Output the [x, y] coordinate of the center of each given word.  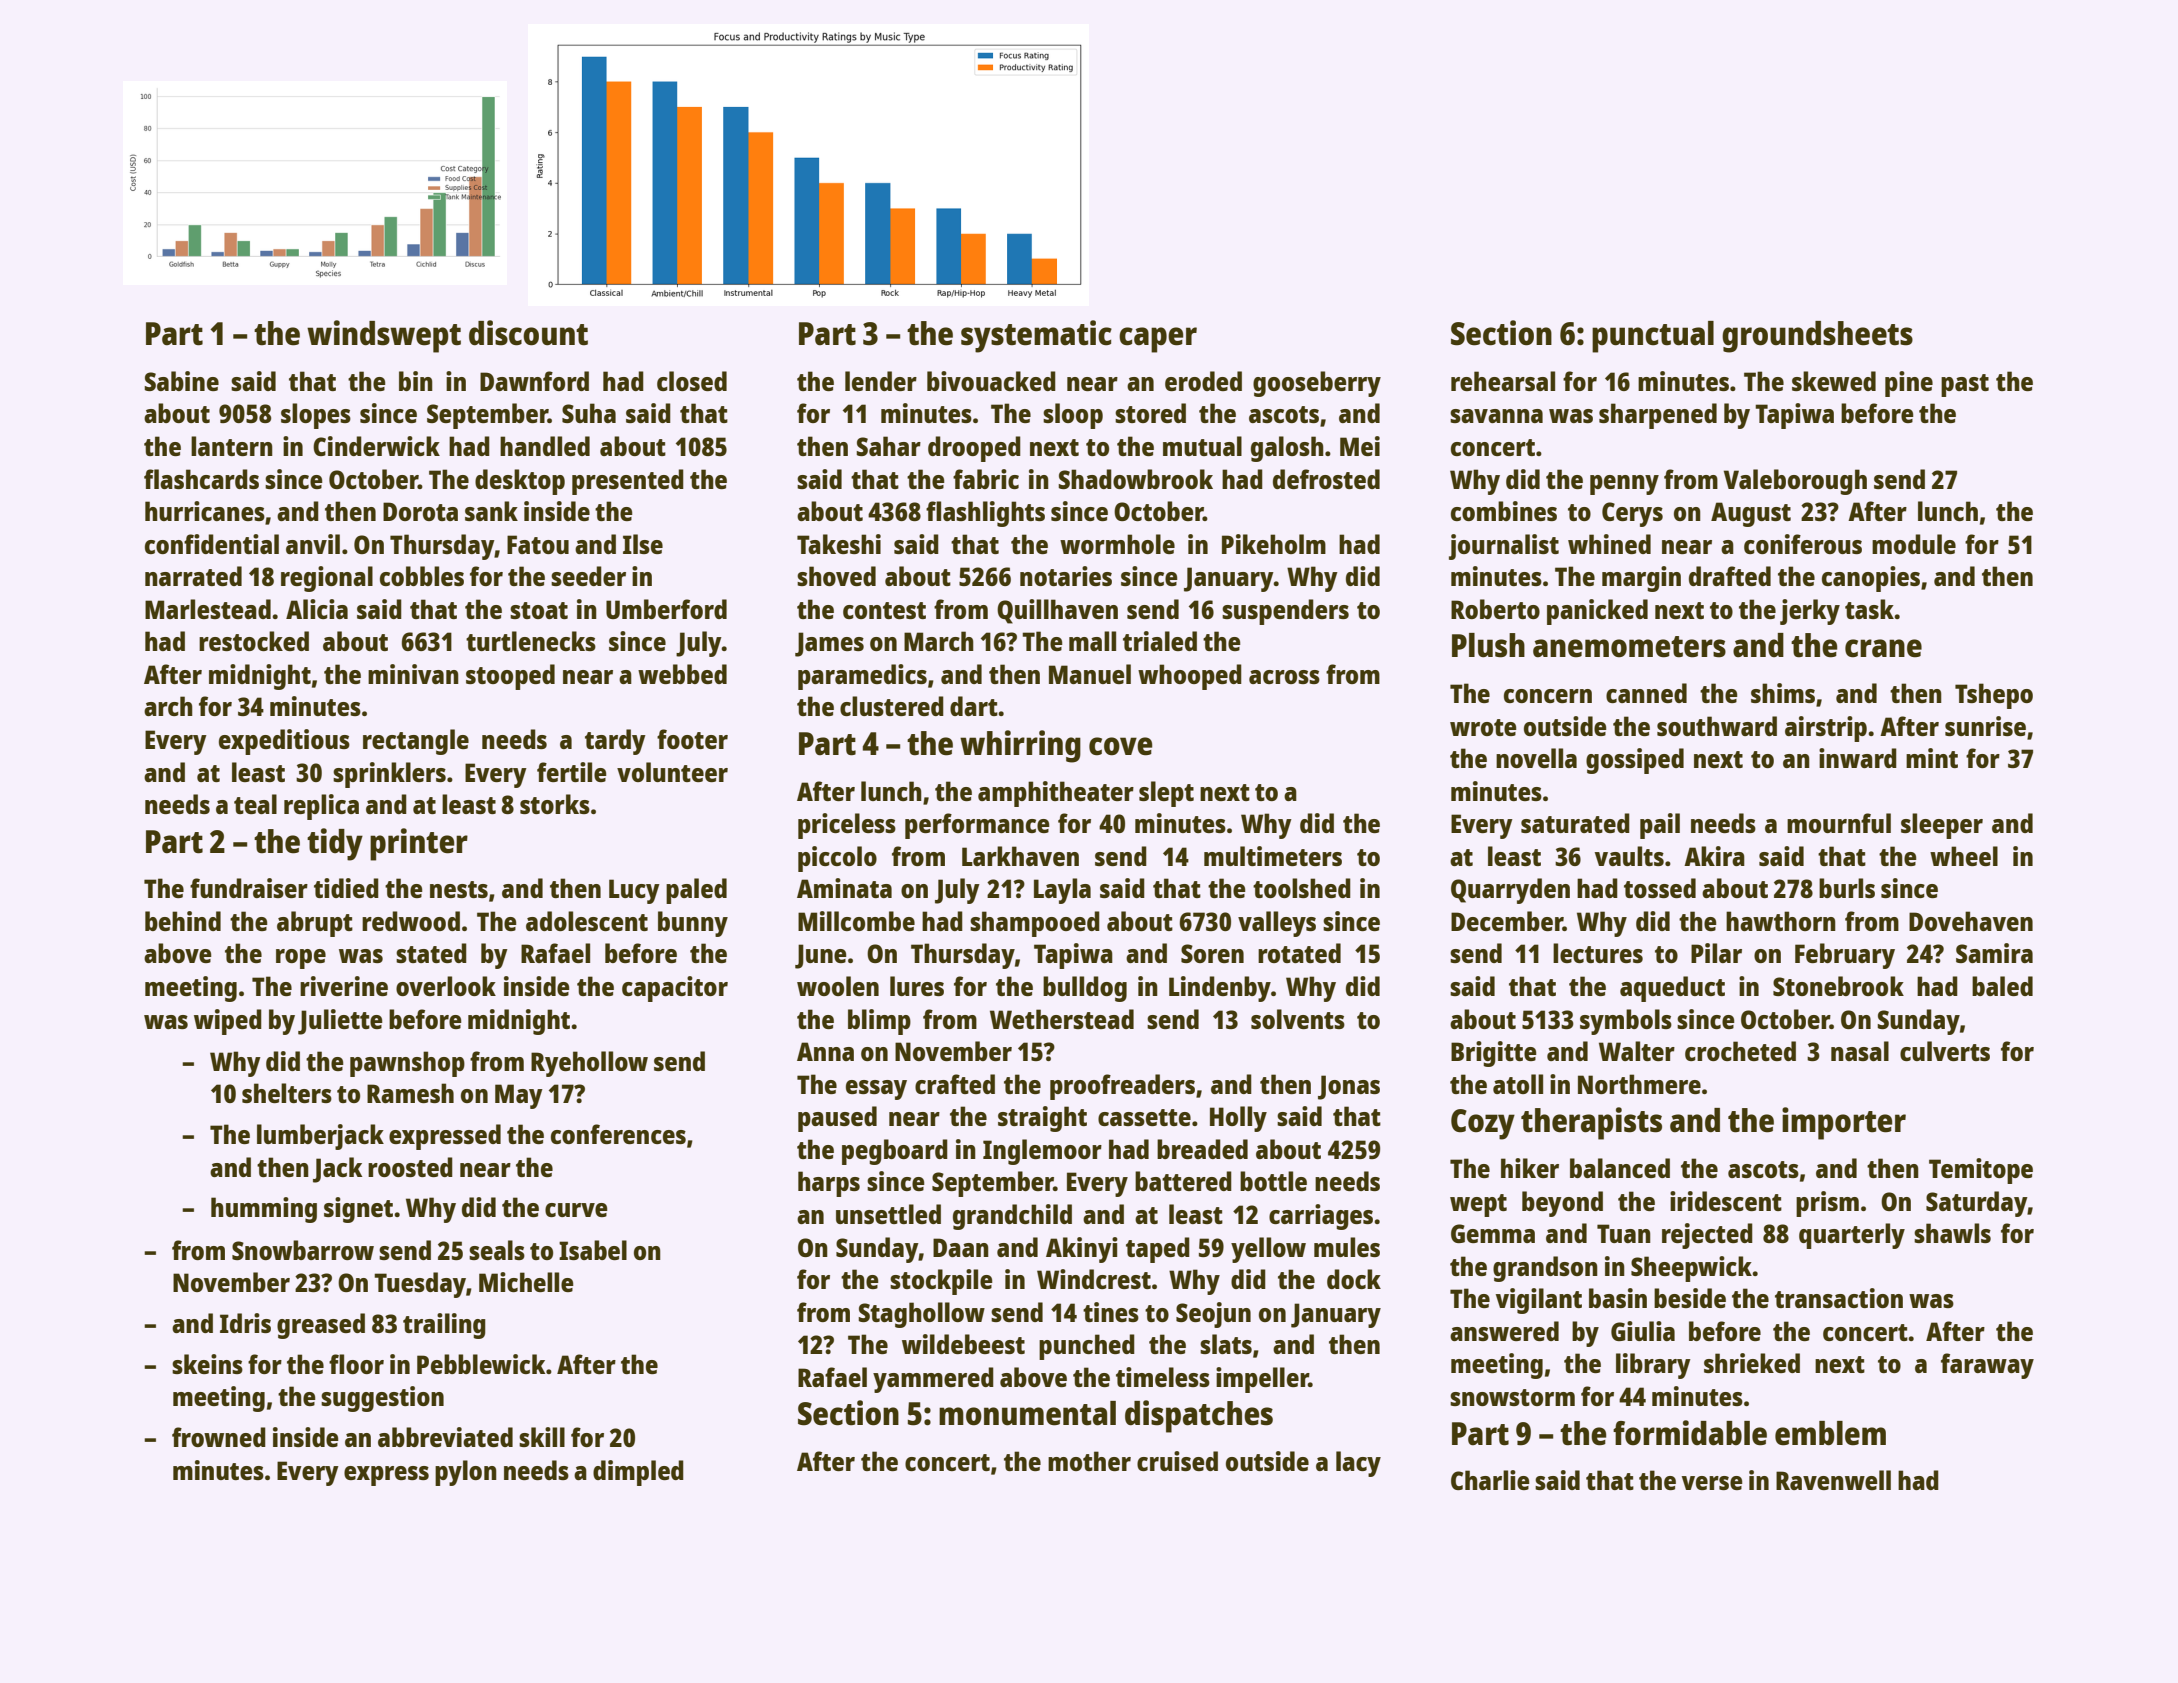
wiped [228, 1022]
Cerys [1632, 514]
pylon [466, 1473]
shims [1783, 693]
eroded [1203, 381]
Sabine [181, 381]
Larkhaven [1020, 856]
